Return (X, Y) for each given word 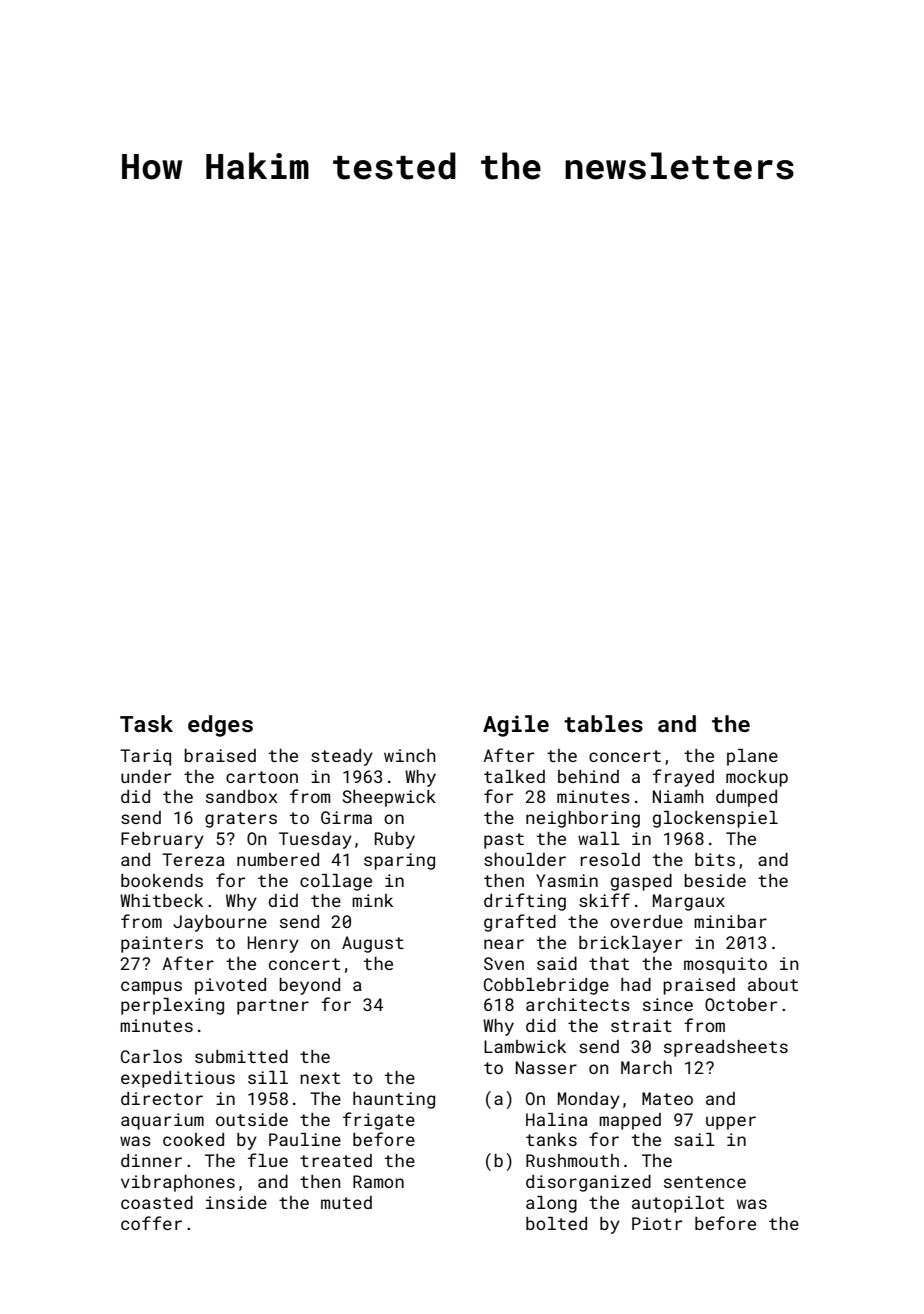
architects (578, 1004)
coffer (151, 1223)
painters (162, 944)
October (741, 1004)
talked (514, 776)
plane (752, 757)
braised (220, 755)
